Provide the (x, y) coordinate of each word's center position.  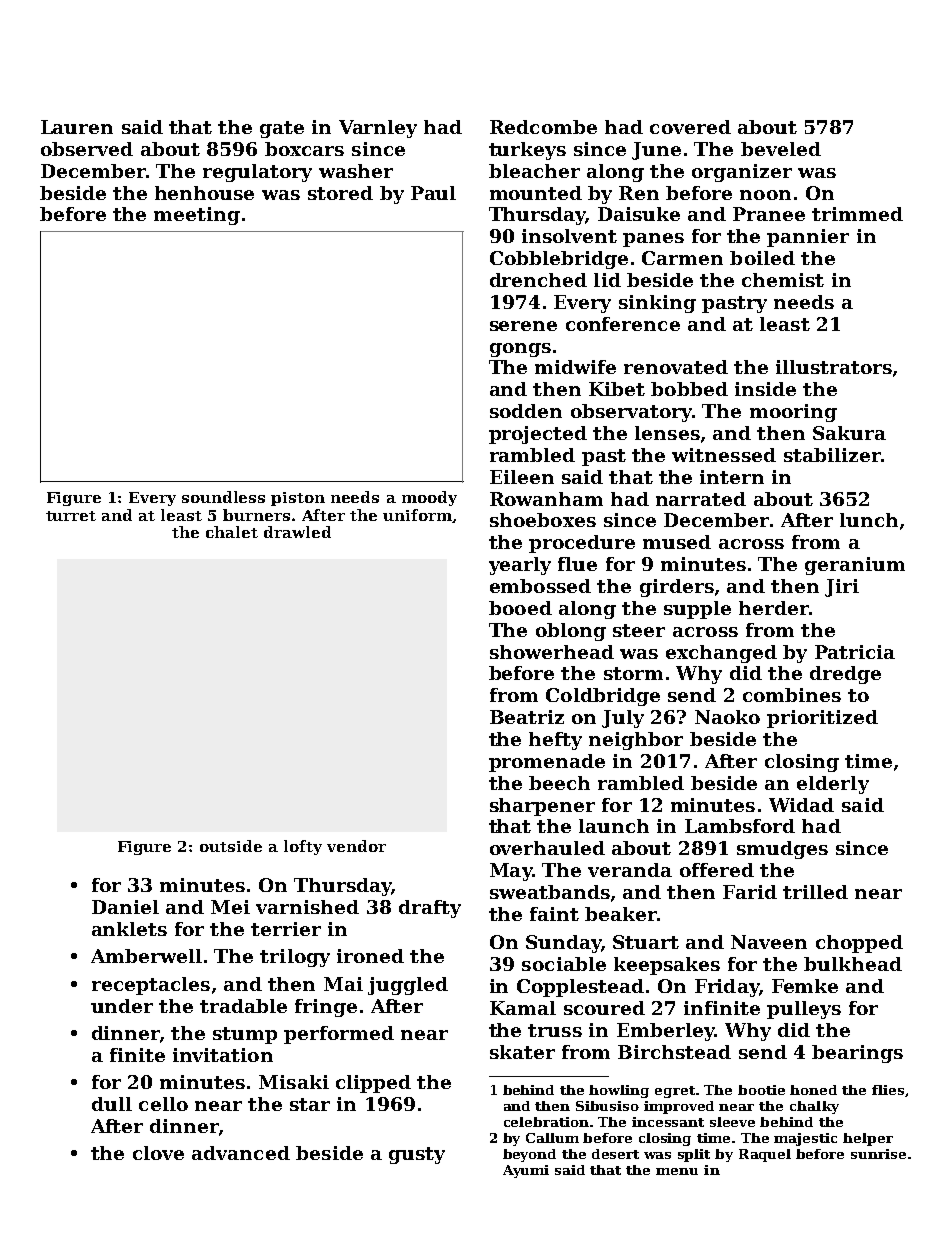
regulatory (257, 173)
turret (71, 516)
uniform (417, 515)
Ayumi (526, 1171)
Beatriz (527, 717)
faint (554, 914)
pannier (808, 238)
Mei (230, 907)
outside (231, 846)
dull (112, 1104)
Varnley (378, 129)
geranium (855, 566)
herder (774, 608)
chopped (859, 944)
